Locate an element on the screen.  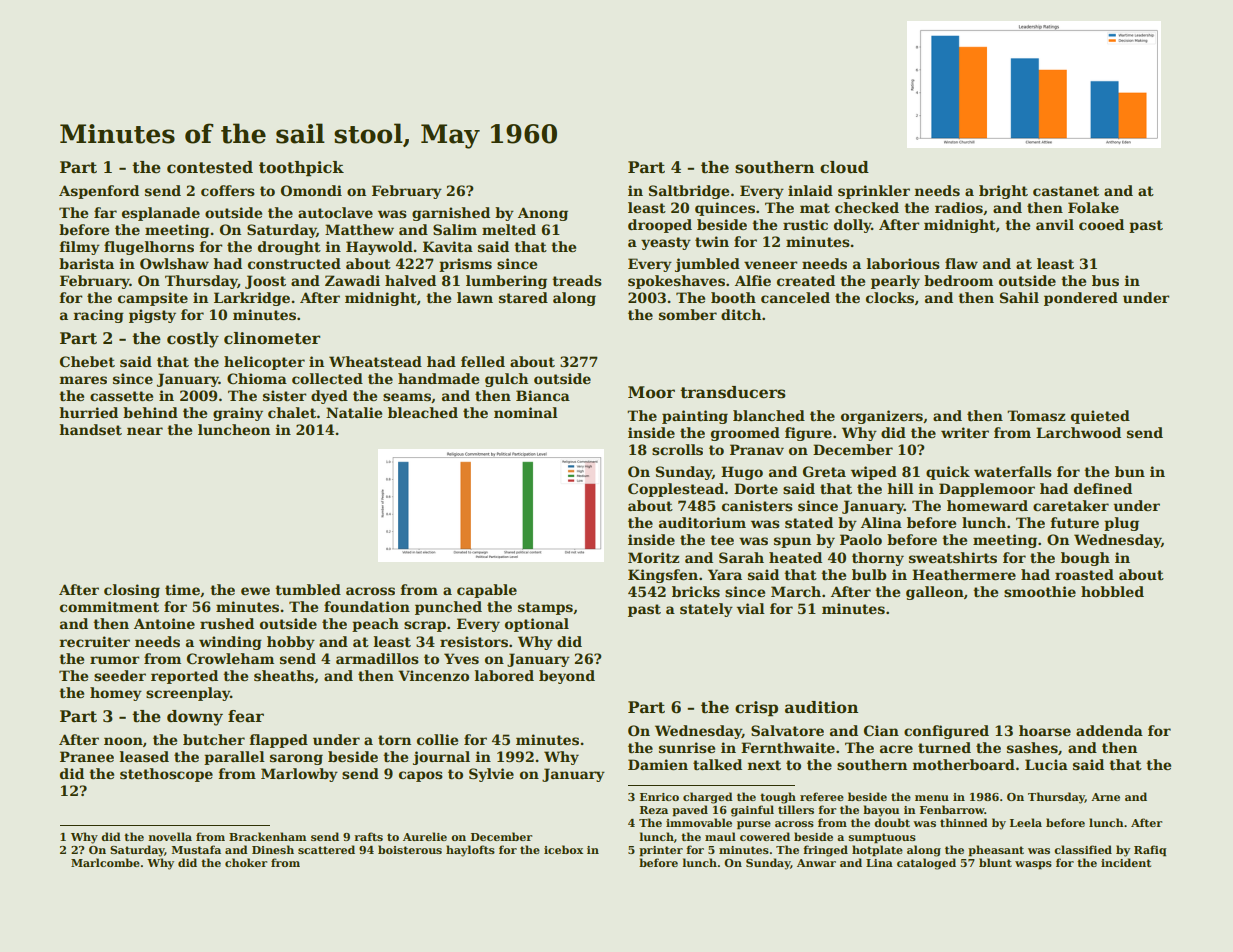
crisp is located at coordinates (756, 709).
